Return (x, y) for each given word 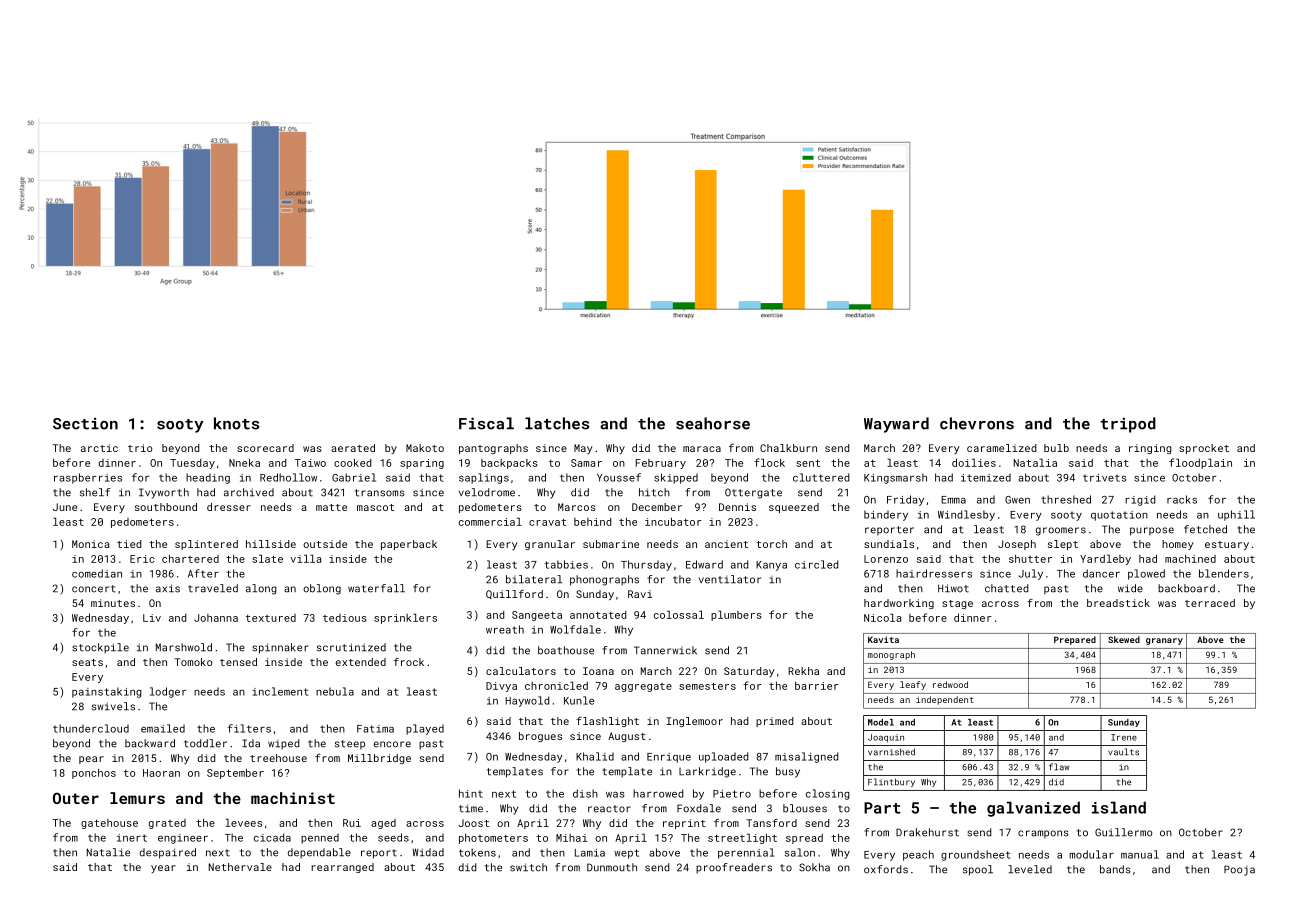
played (425, 729)
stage (957, 604)
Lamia (590, 853)
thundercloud (91, 728)
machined (1190, 559)
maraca (702, 449)
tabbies (566, 564)
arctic (99, 448)
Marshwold (184, 647)
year (163, 869)
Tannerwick (665, 650)
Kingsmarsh (895, 478)
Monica (91, 544)
